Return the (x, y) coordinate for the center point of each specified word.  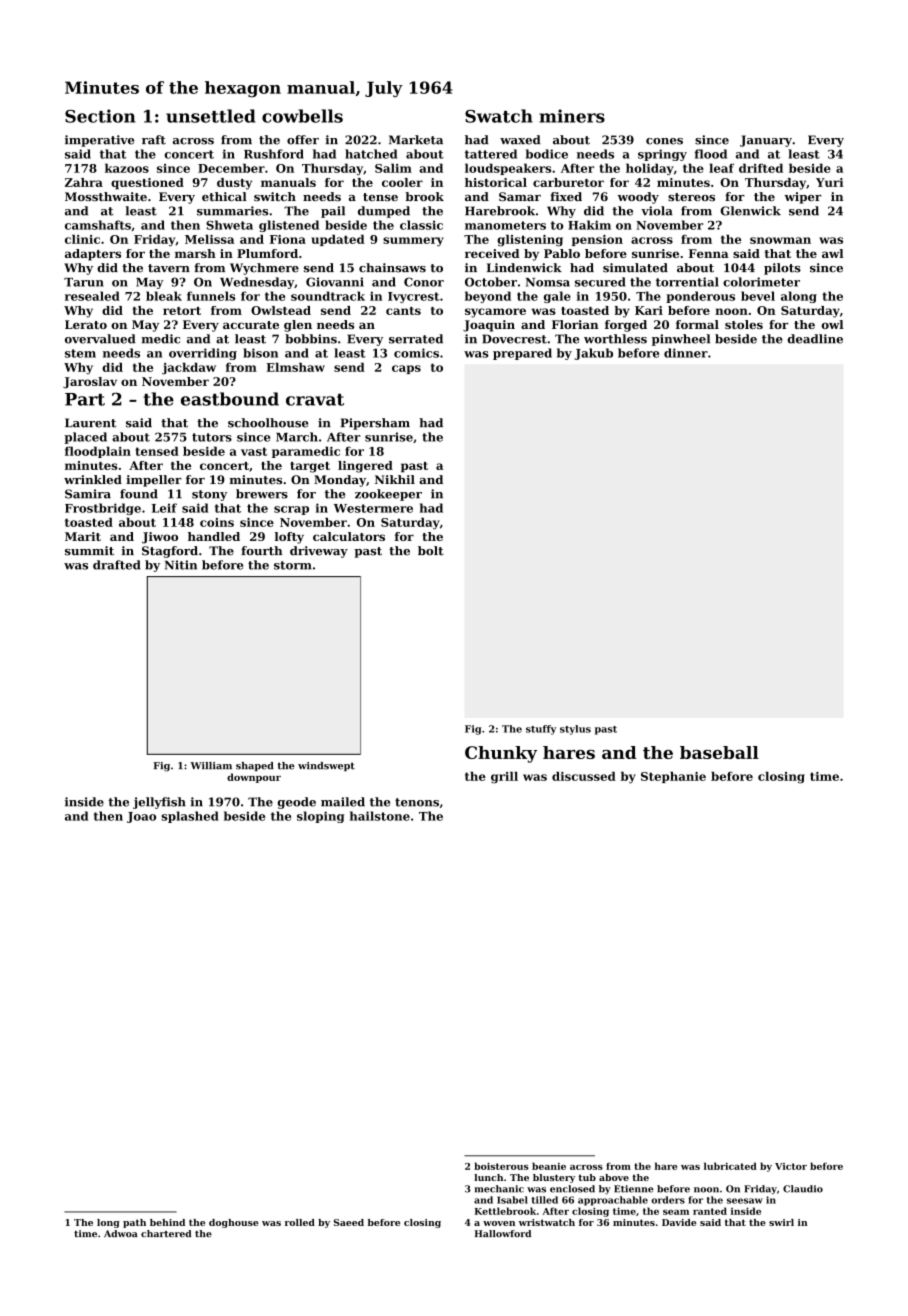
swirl (781, 1222)
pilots (782, 269)
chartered (166, 1233)
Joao (141, 817)
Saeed (349, 1222)
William (211, 765)
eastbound (230, 399)
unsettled (211, 116)
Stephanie (673, 777)
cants (403, 311)
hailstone (380, 816)
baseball (719, 752)
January (766, 141)
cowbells (302, 116)
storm (293, 565)
